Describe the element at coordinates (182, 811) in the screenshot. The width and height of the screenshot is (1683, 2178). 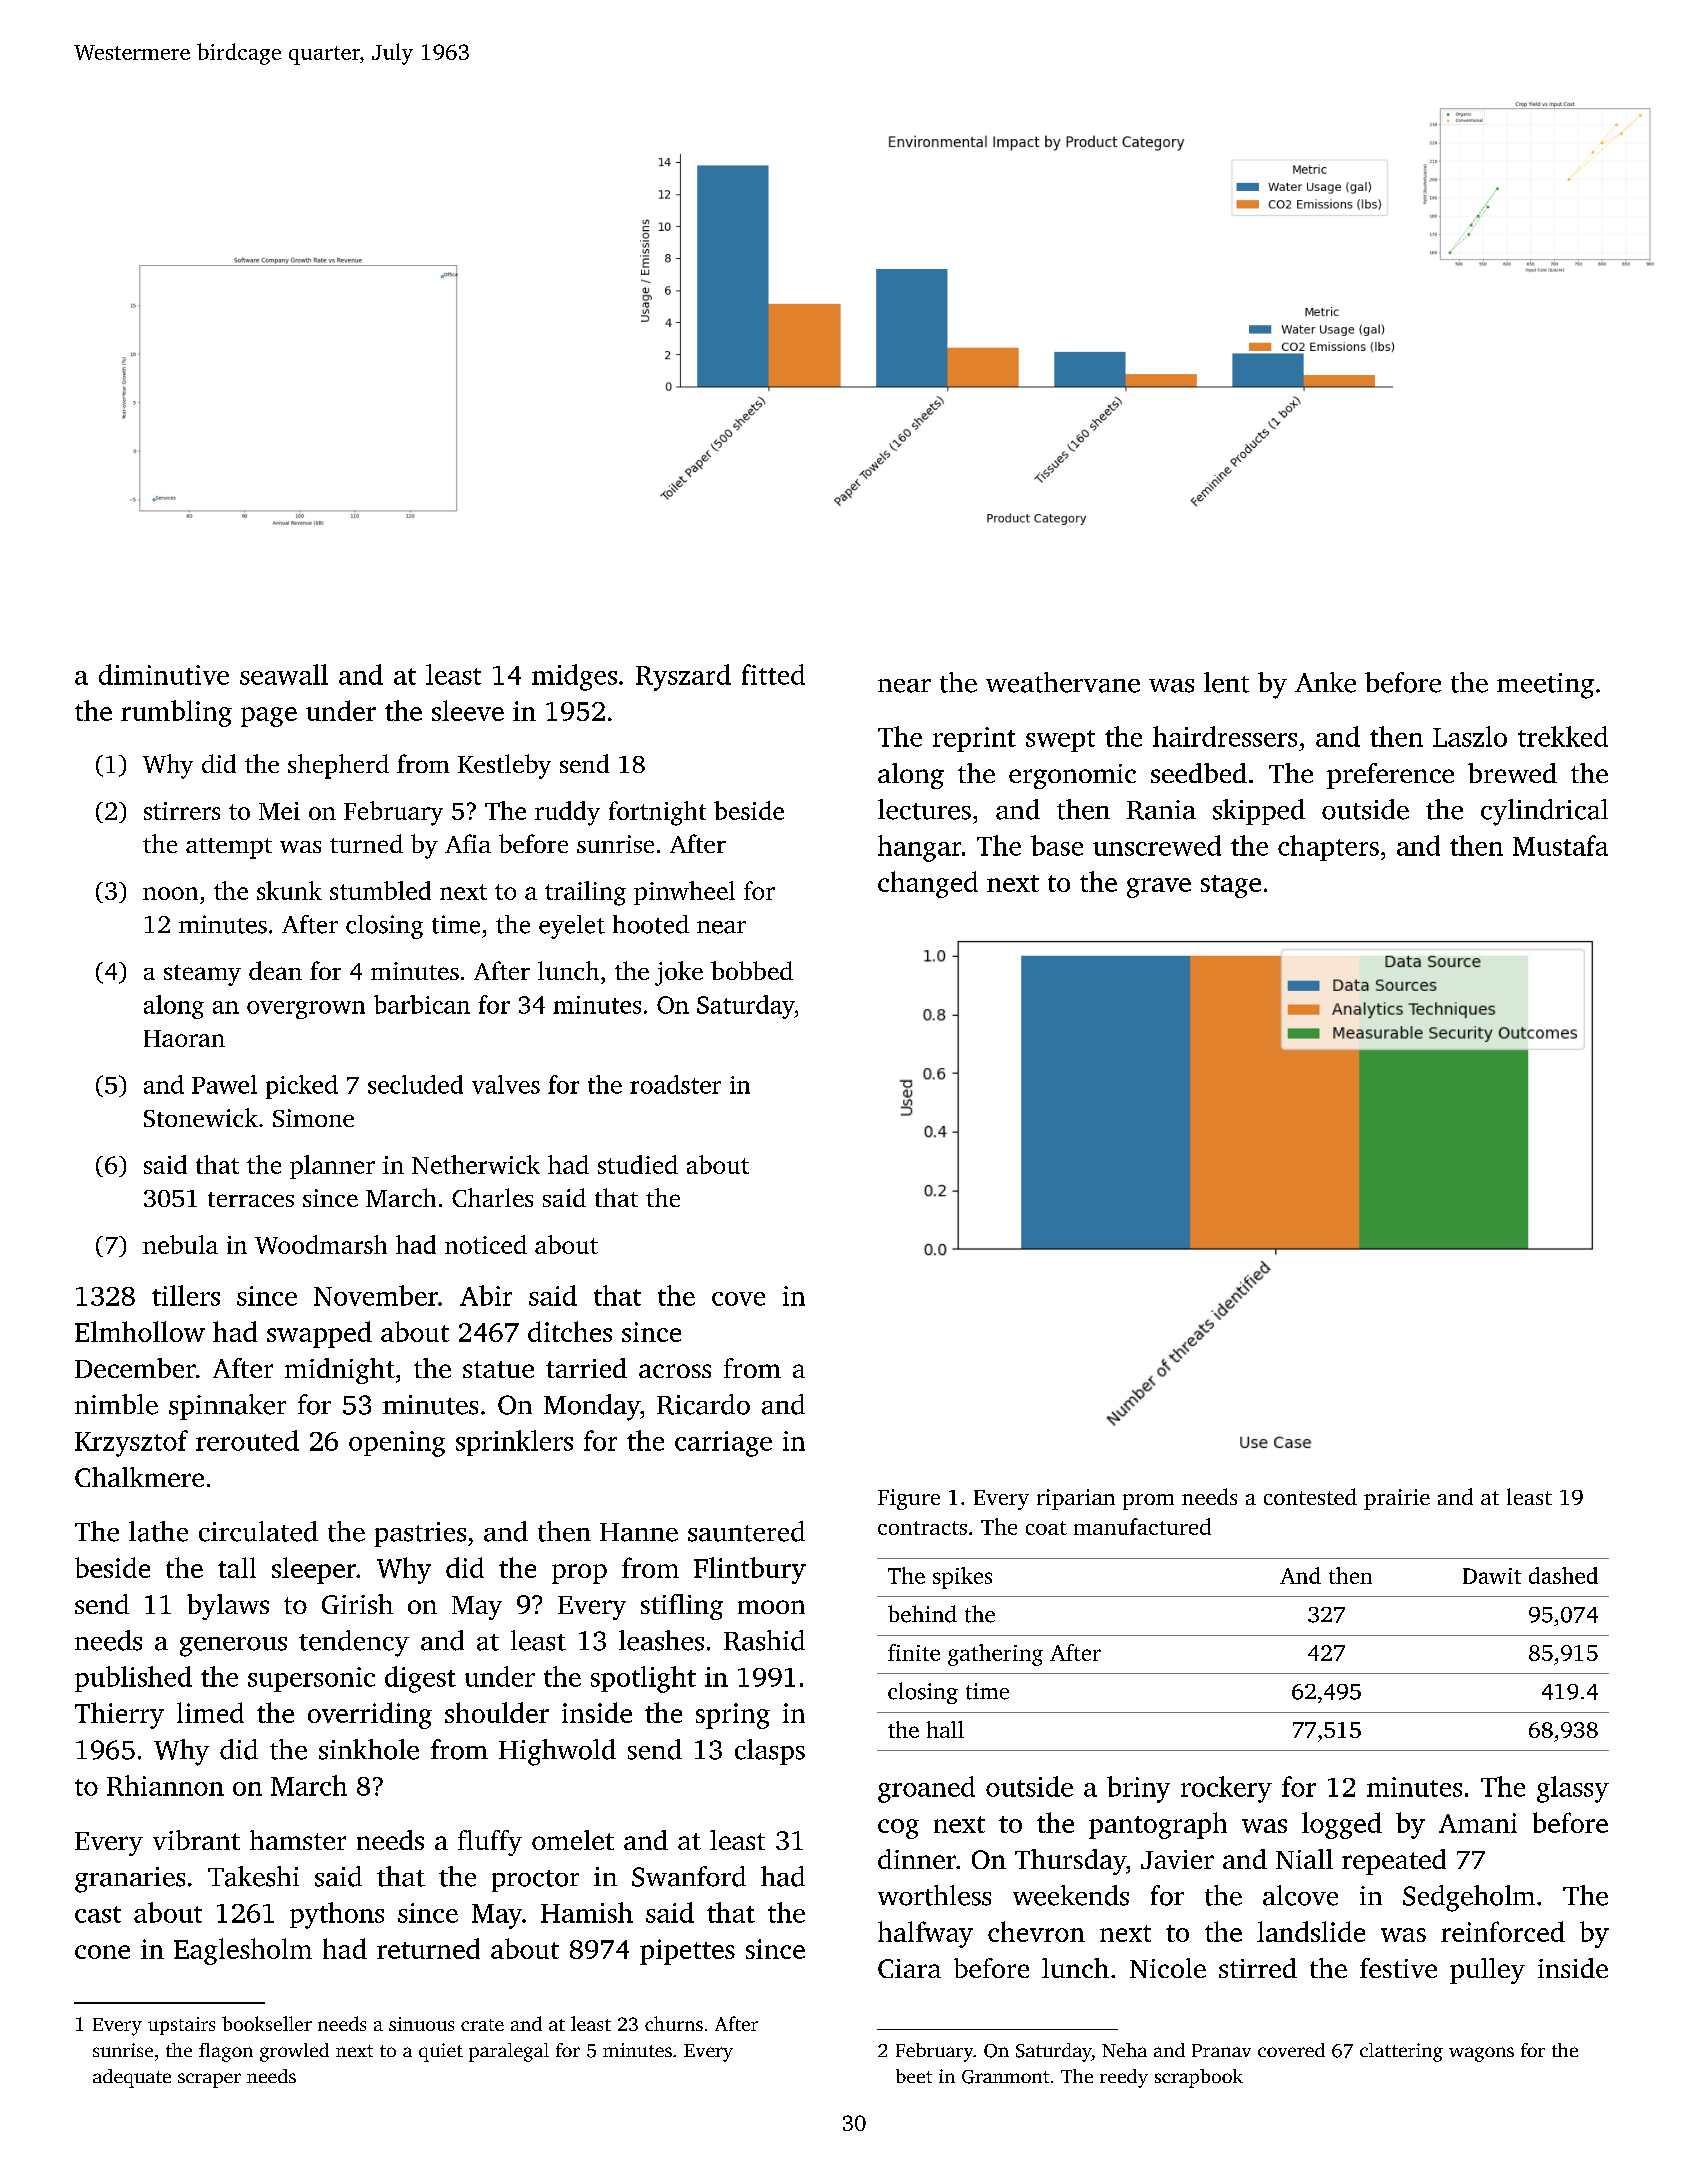
I see `stirrers` at that location.
